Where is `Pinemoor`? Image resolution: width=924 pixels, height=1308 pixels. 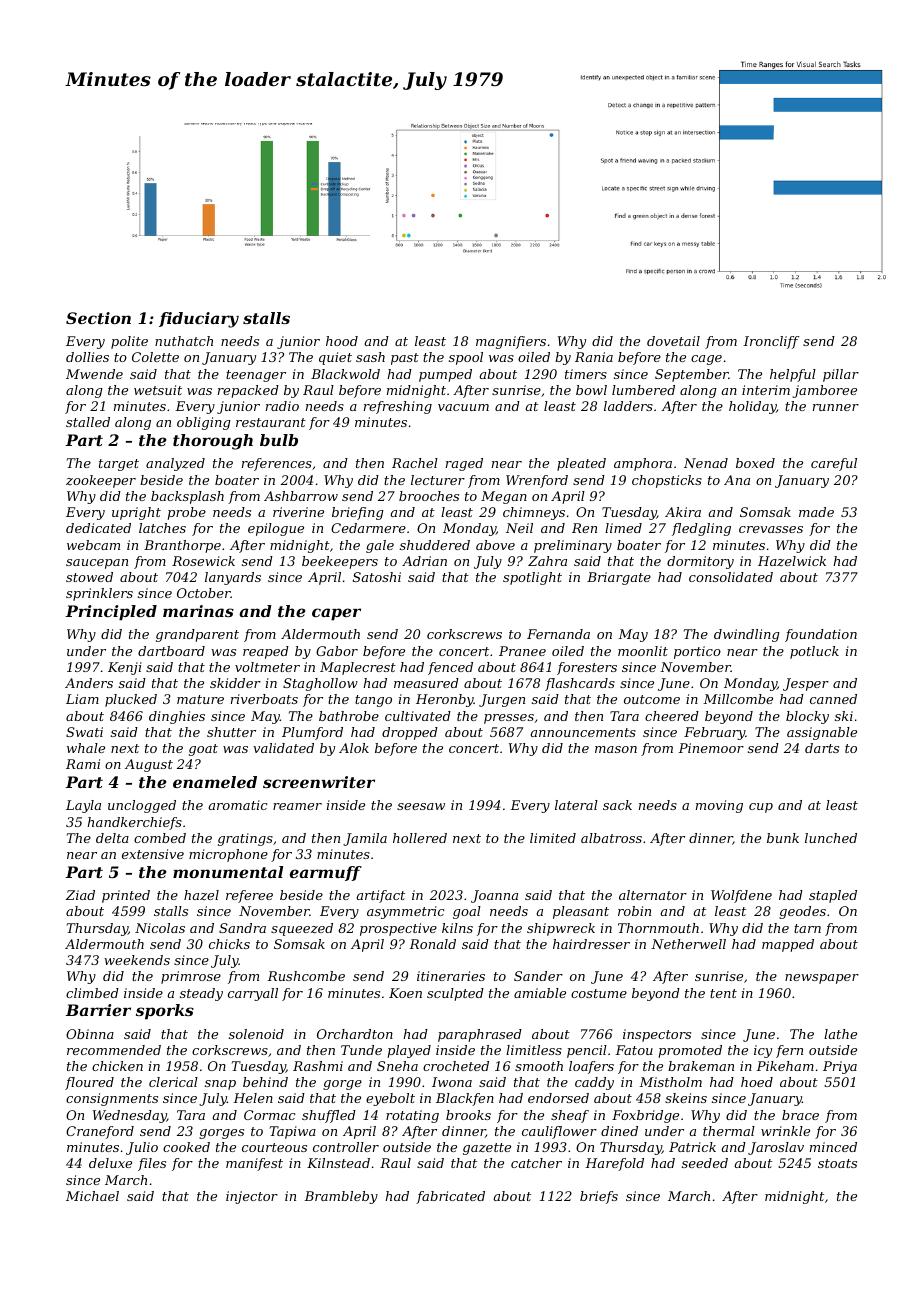 Pinemoor is located at coordinates (711, 748).
